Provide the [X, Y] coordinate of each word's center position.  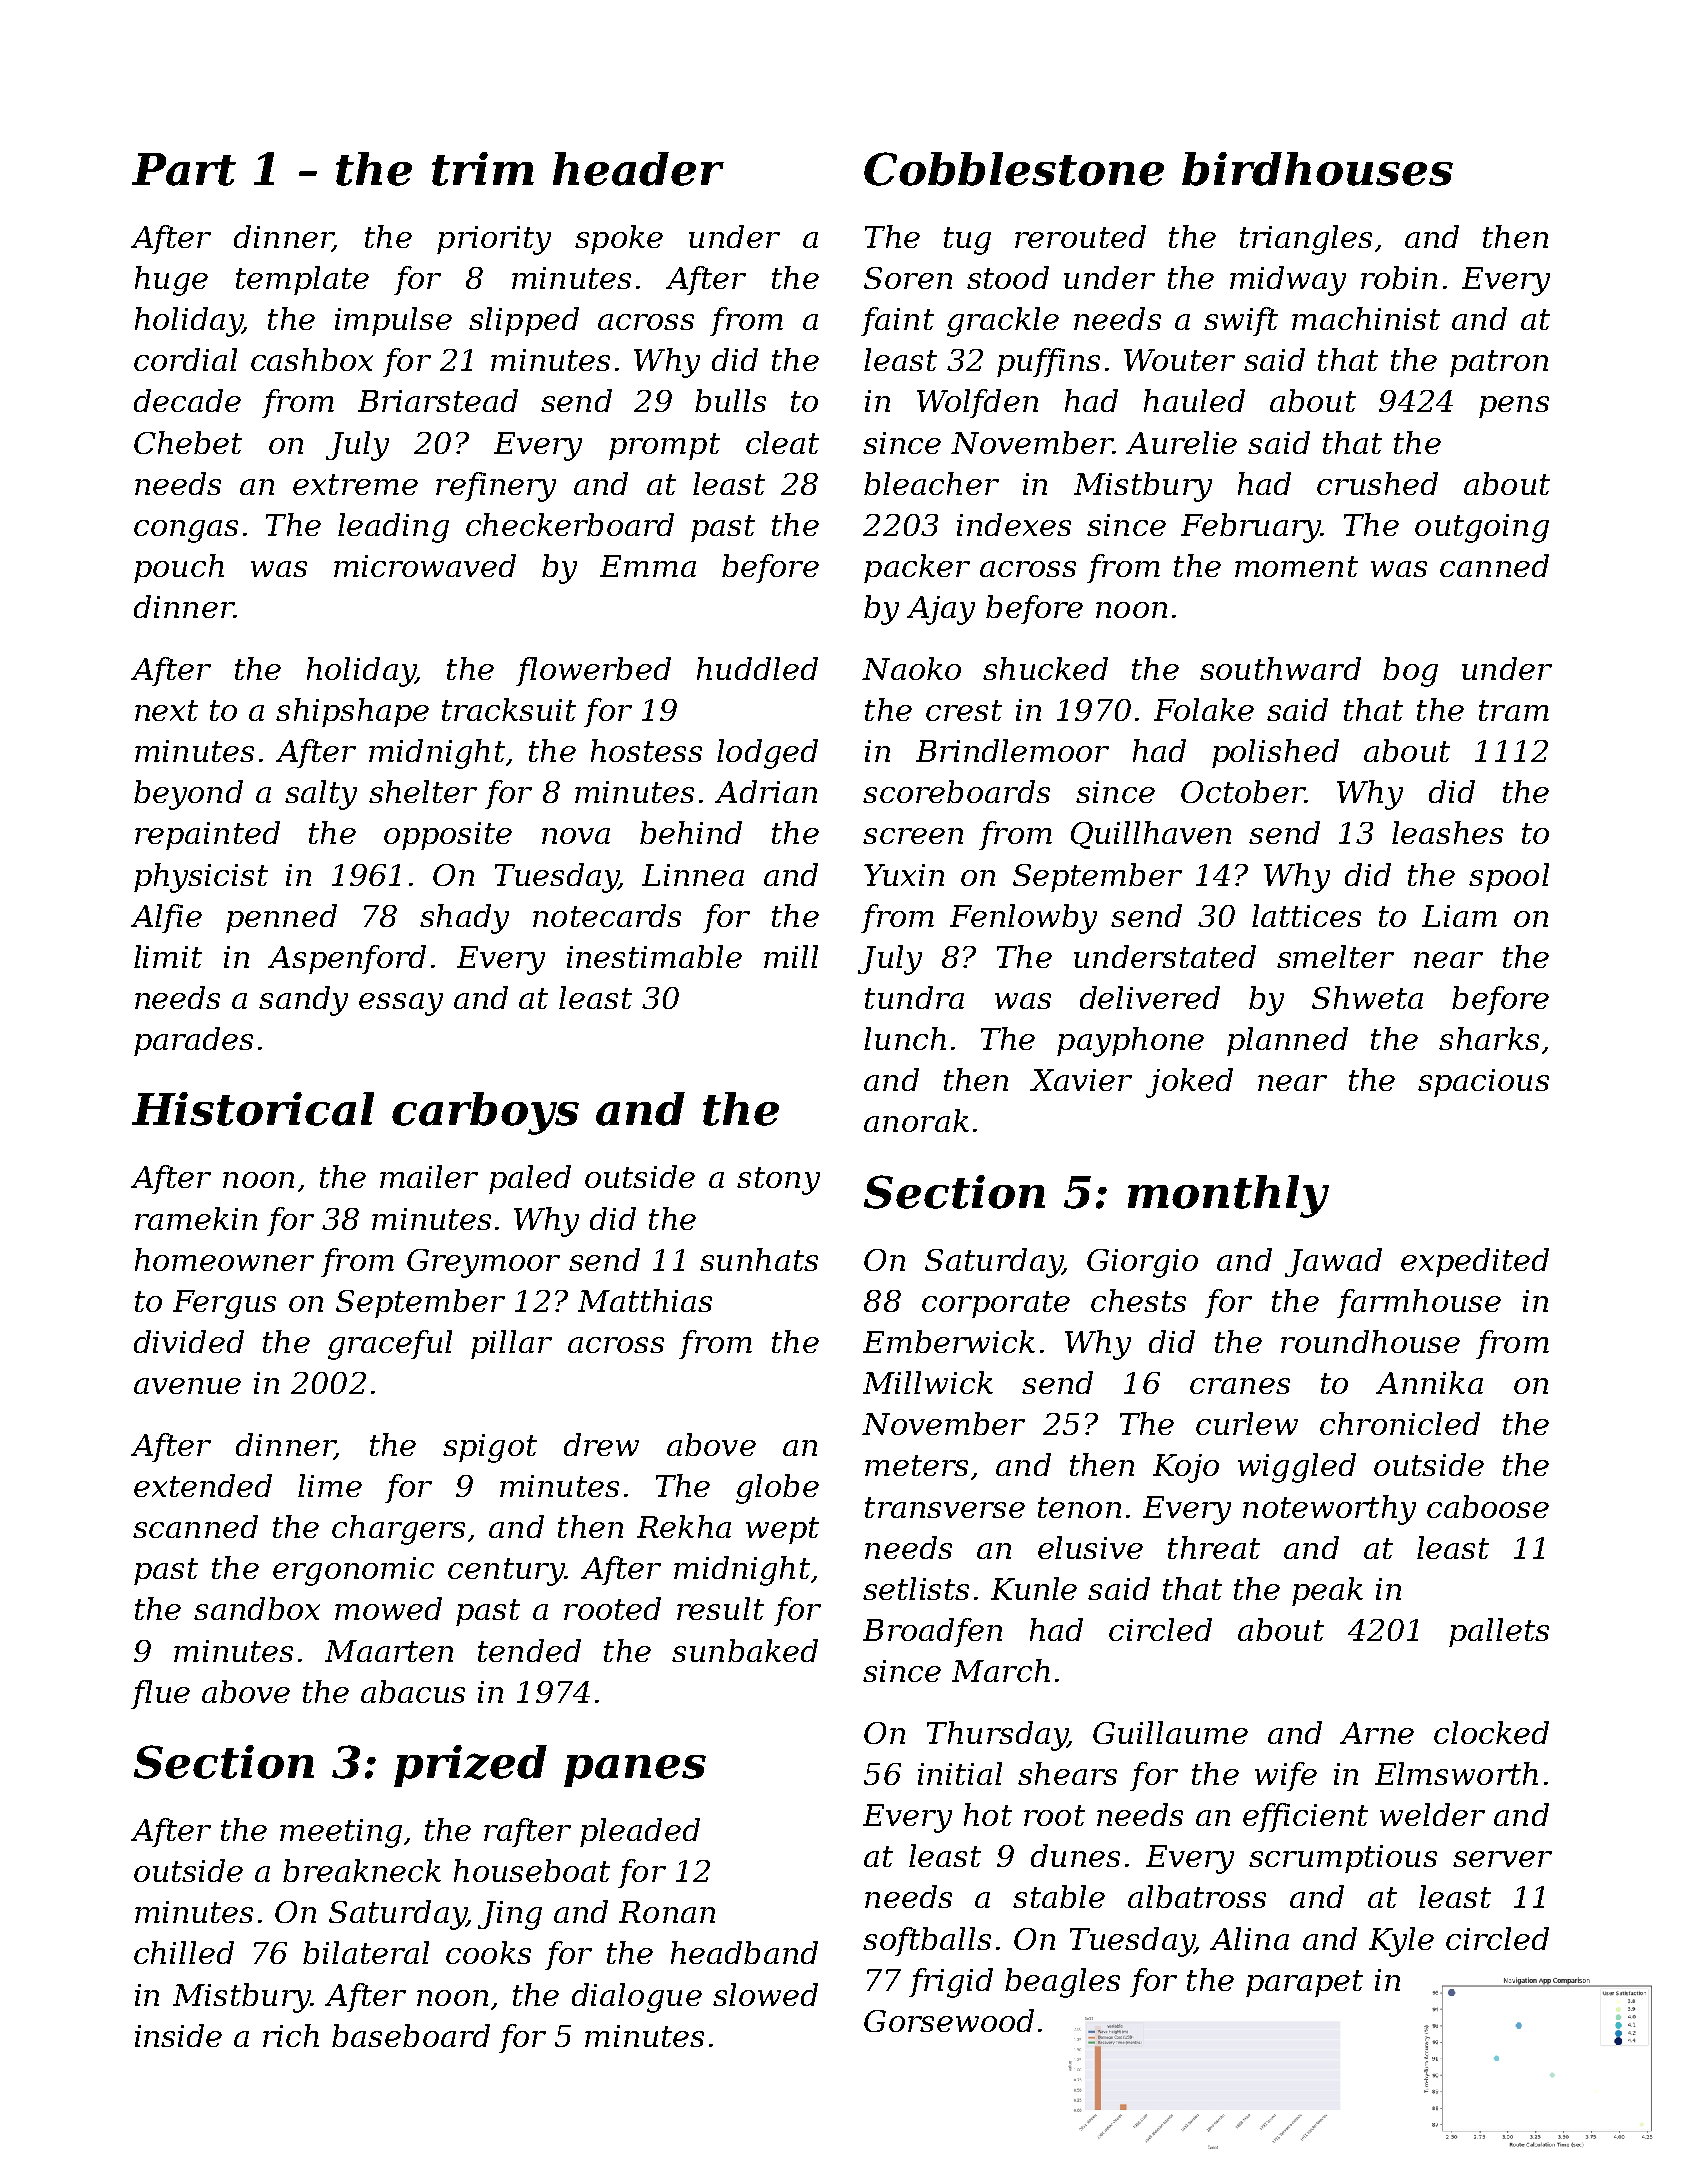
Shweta [1367, 997]
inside [178, 2035]
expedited [1475, 1262]
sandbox [257, 1608]
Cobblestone [1014, 169]
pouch [179, 568]
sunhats [759, 1259]
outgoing [1482, 528]
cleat [782, 442]
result [720, 1608]
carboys [485, 1113]
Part [184, 169]
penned [281, 918]
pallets [1499, 1632]
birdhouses [1317, 169]
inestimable [654, 956]
